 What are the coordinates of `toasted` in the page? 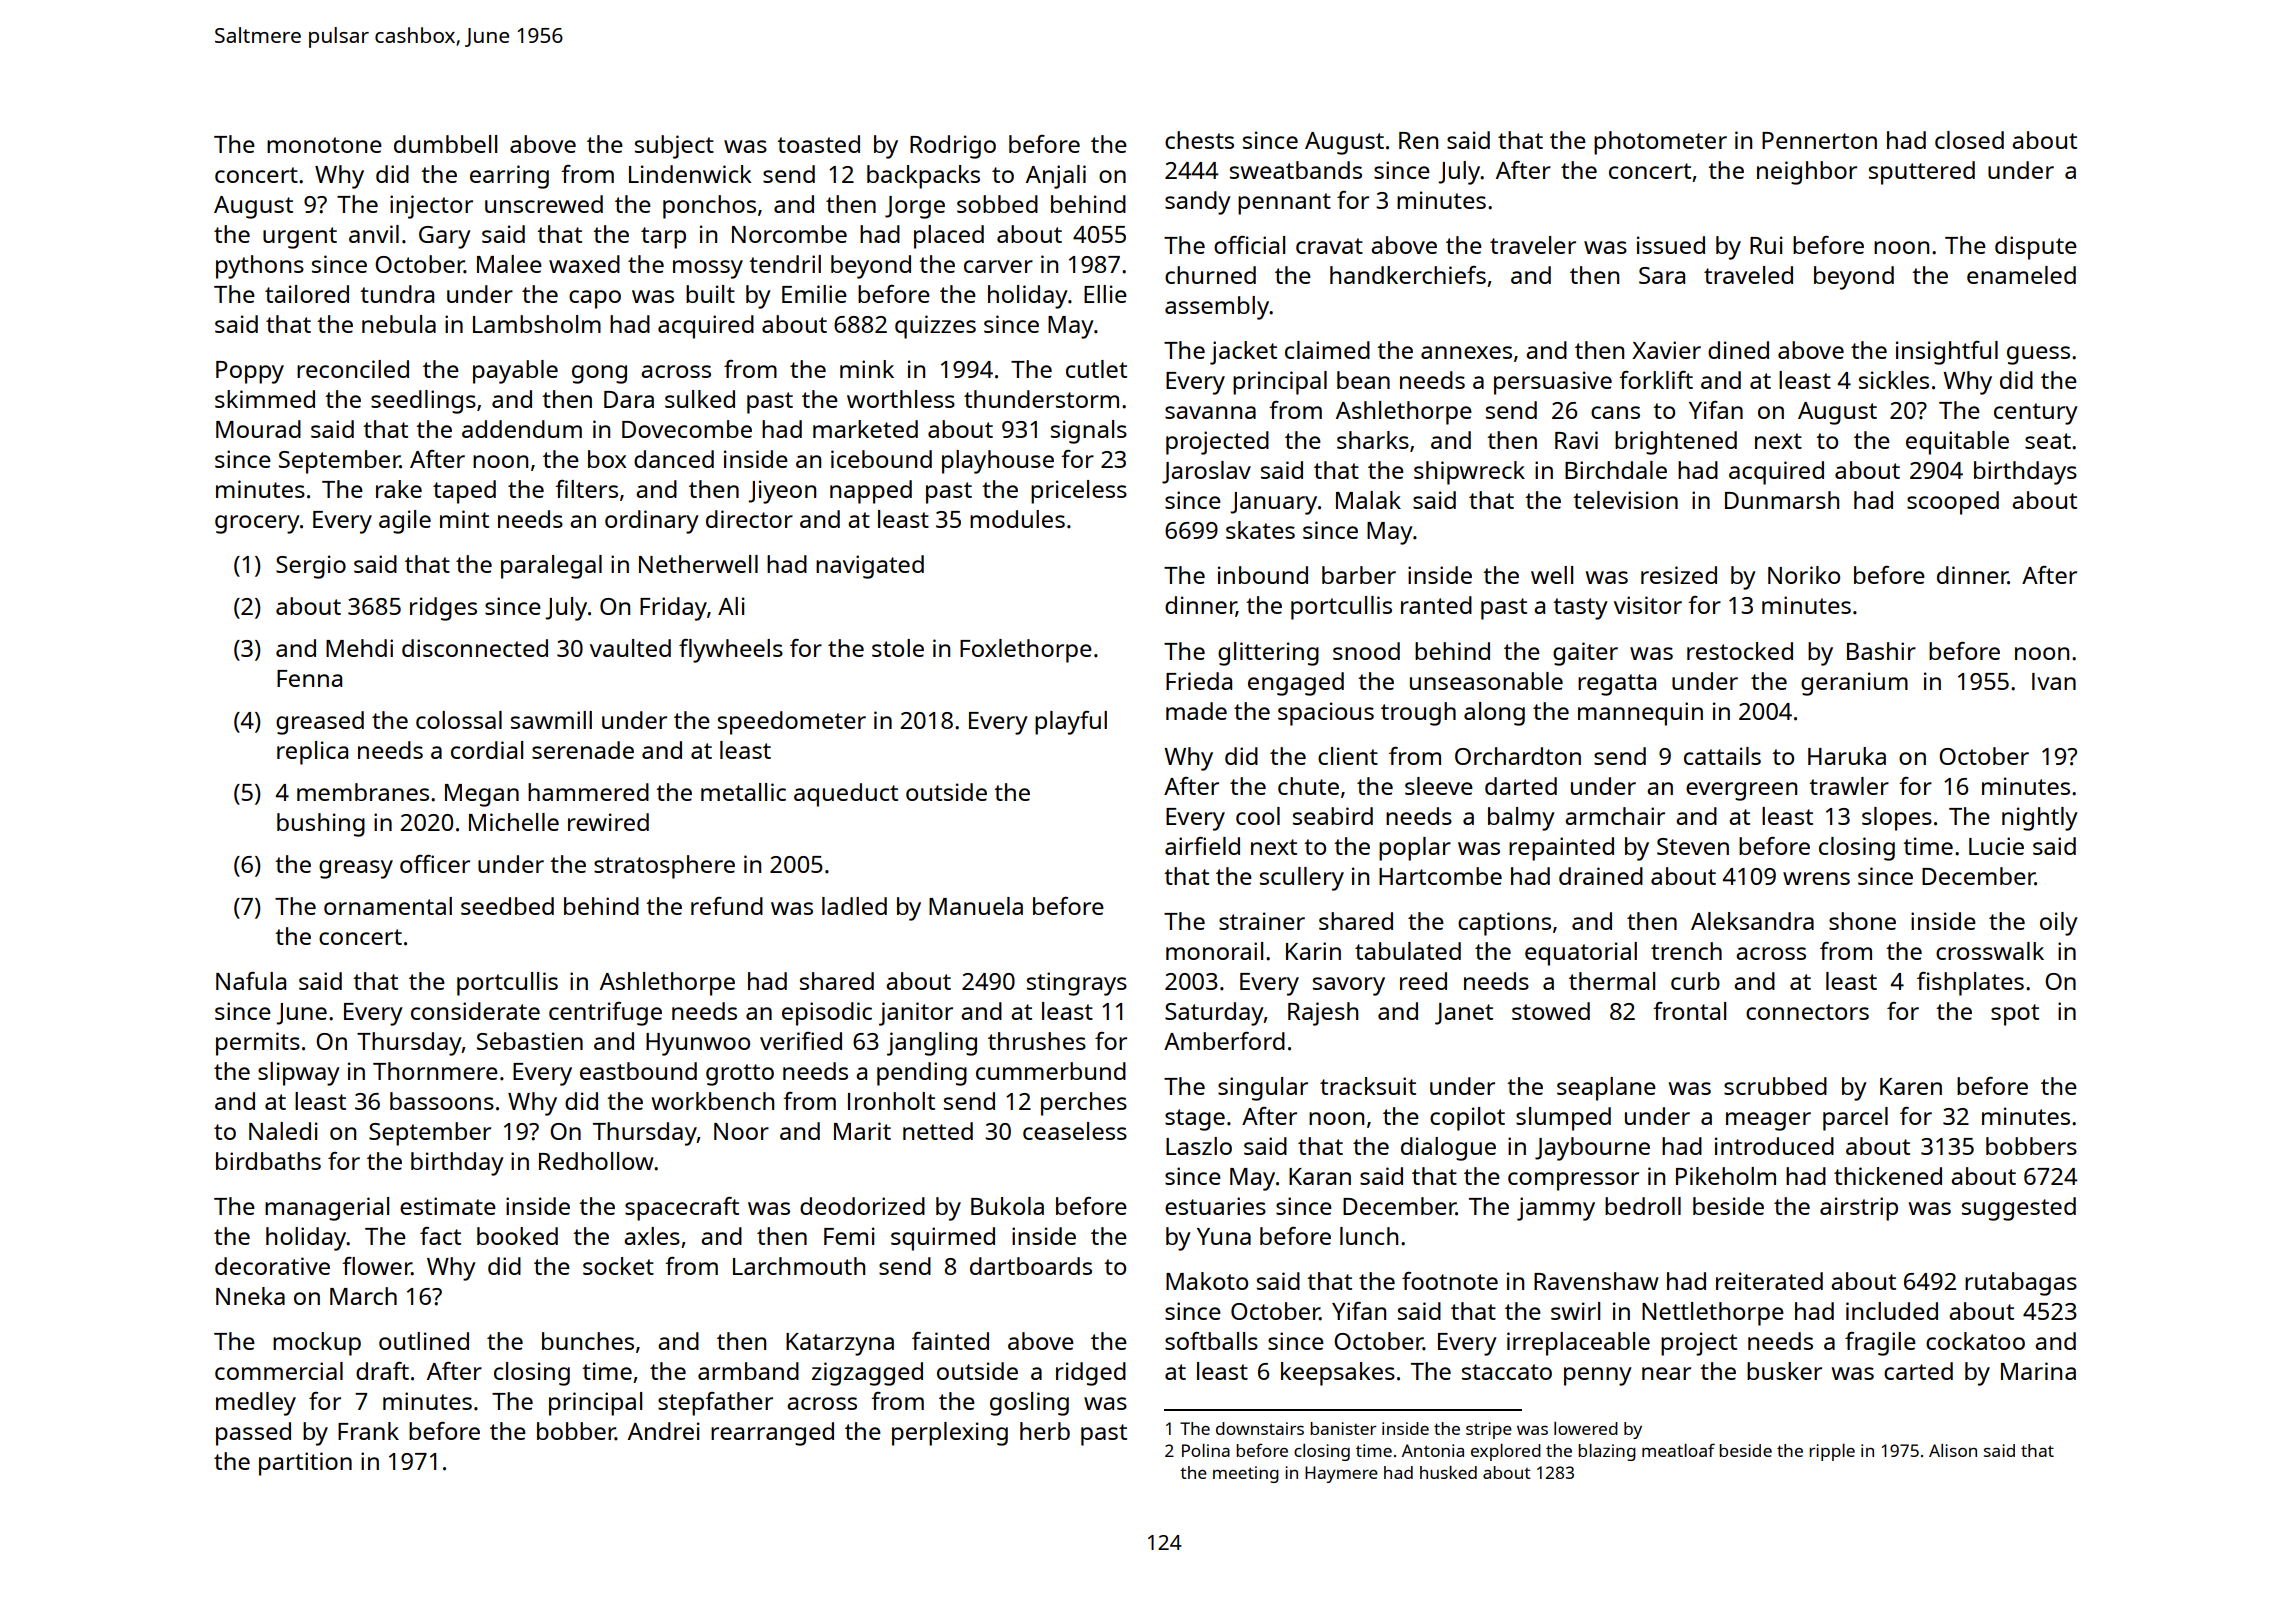 It's located at (818, 144).
